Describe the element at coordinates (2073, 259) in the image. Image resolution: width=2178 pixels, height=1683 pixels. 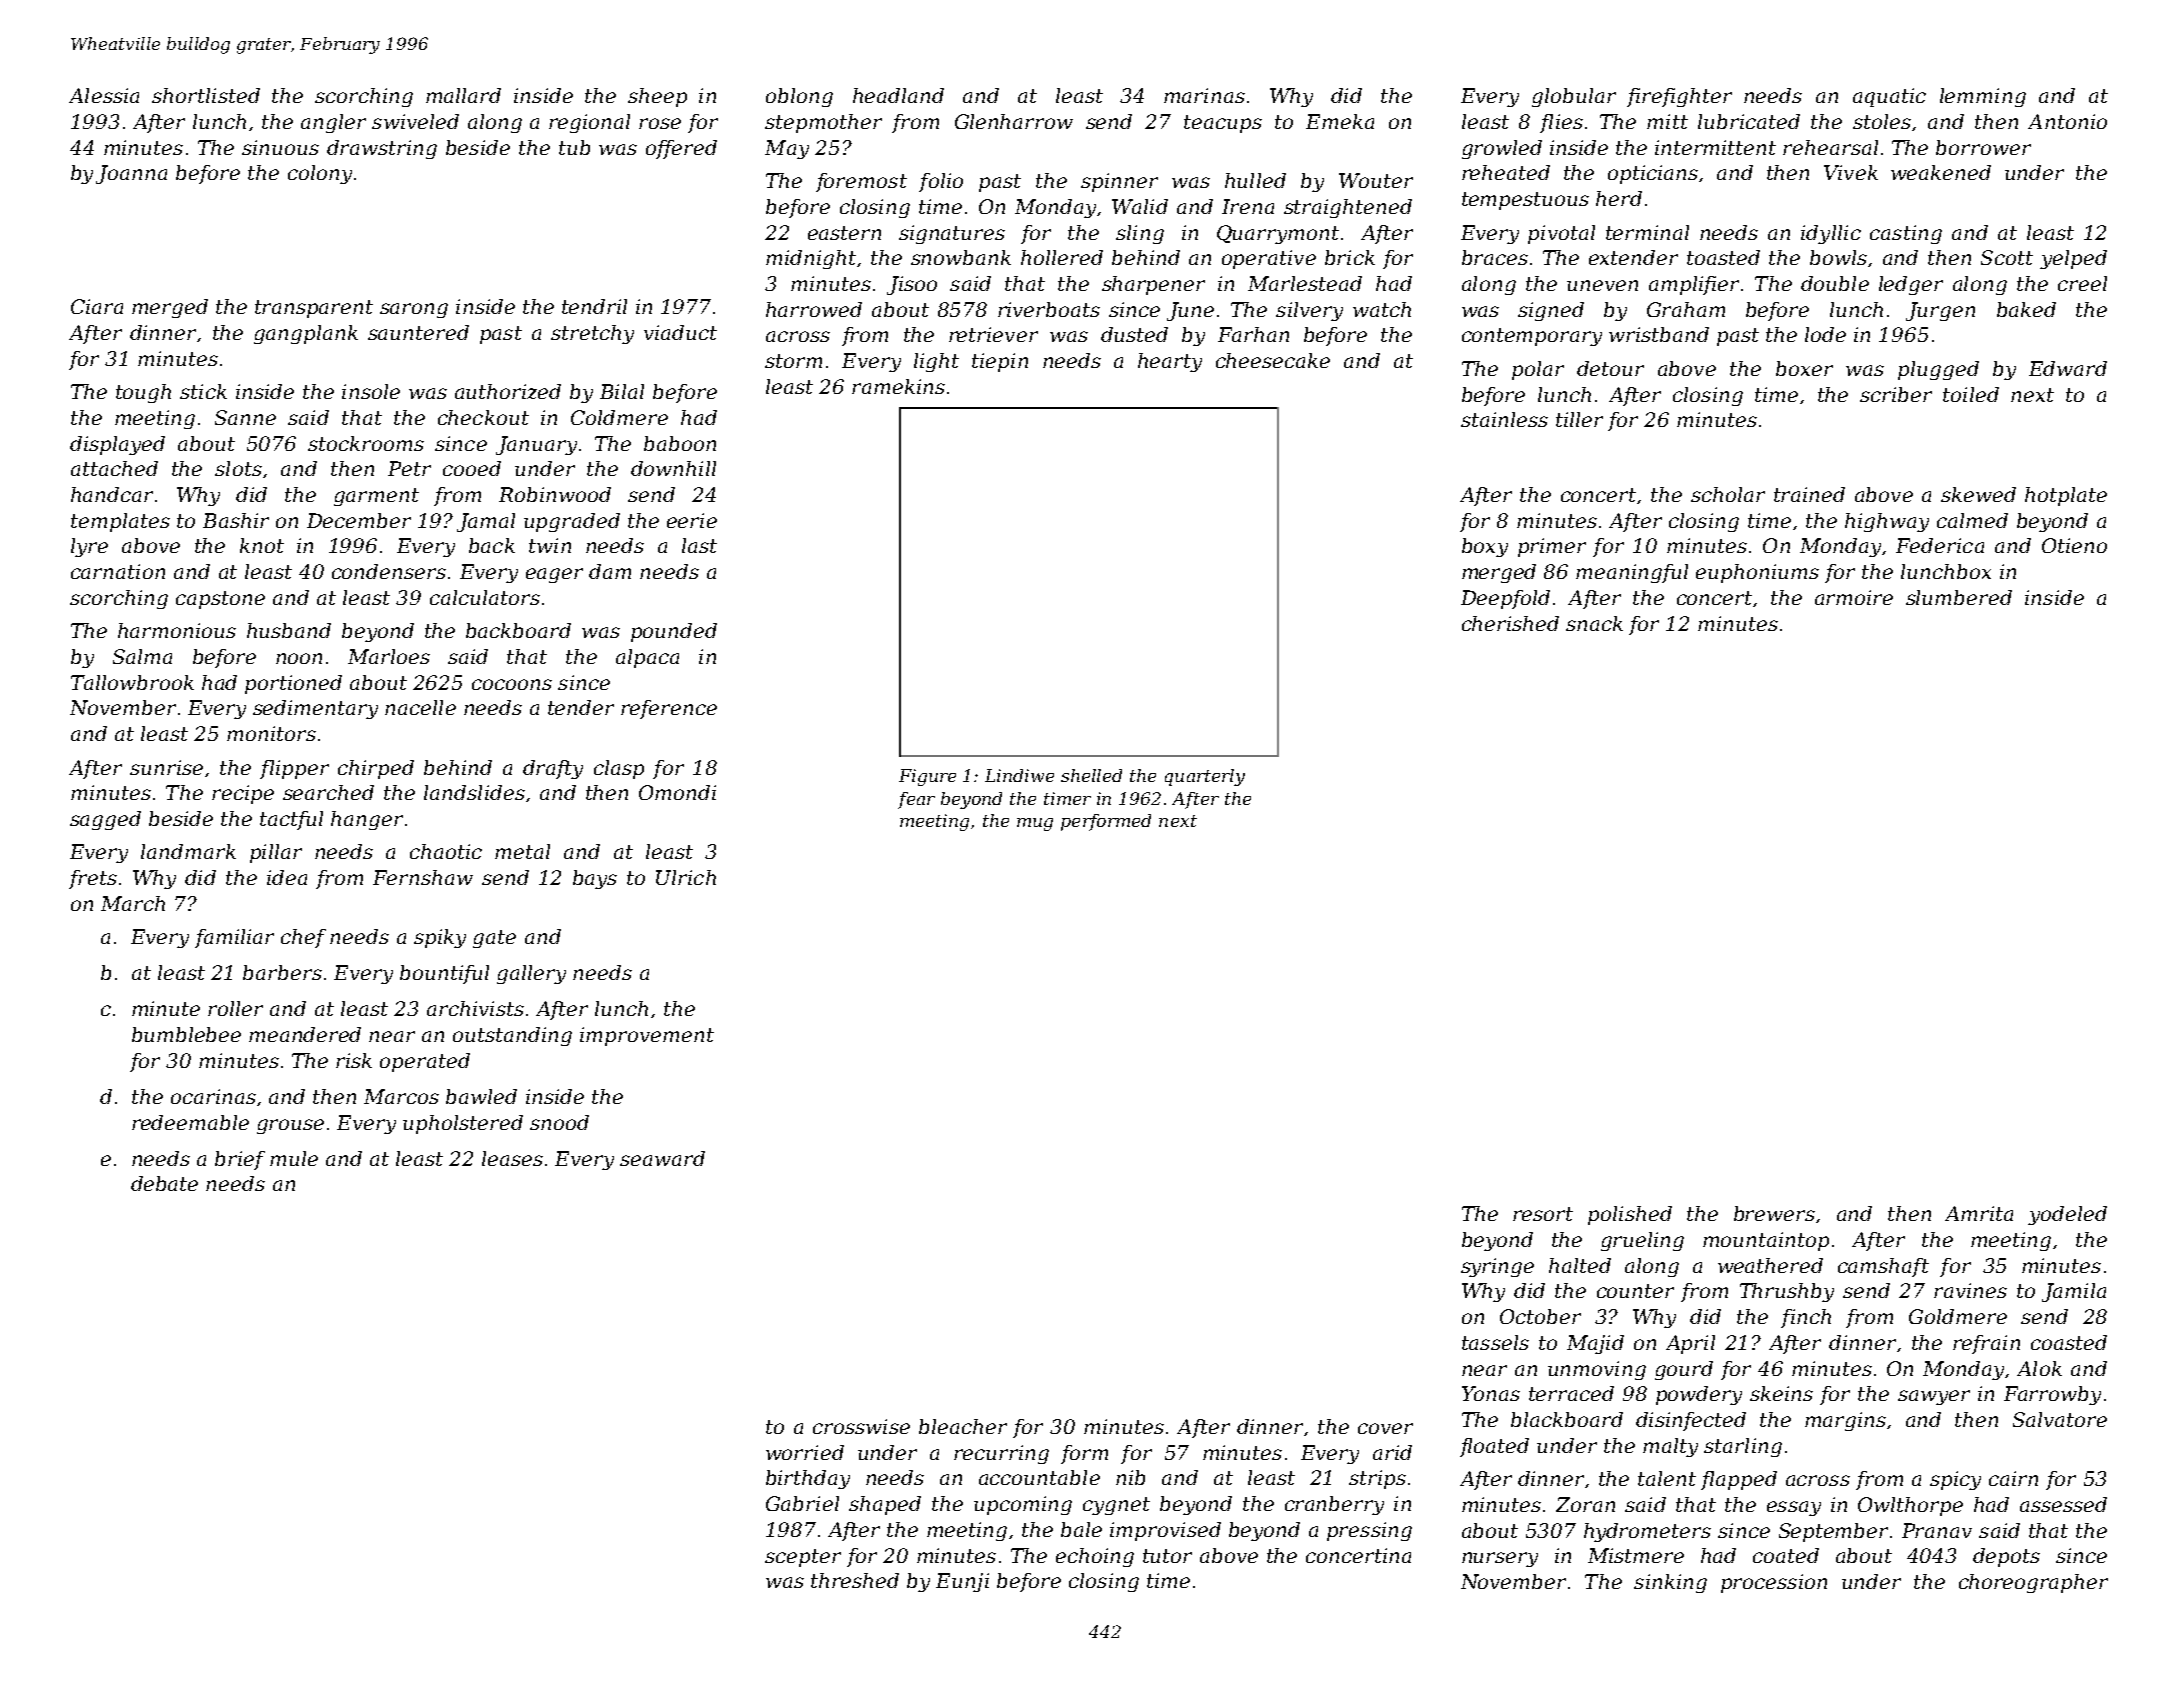
I see `yelped` at that location.
